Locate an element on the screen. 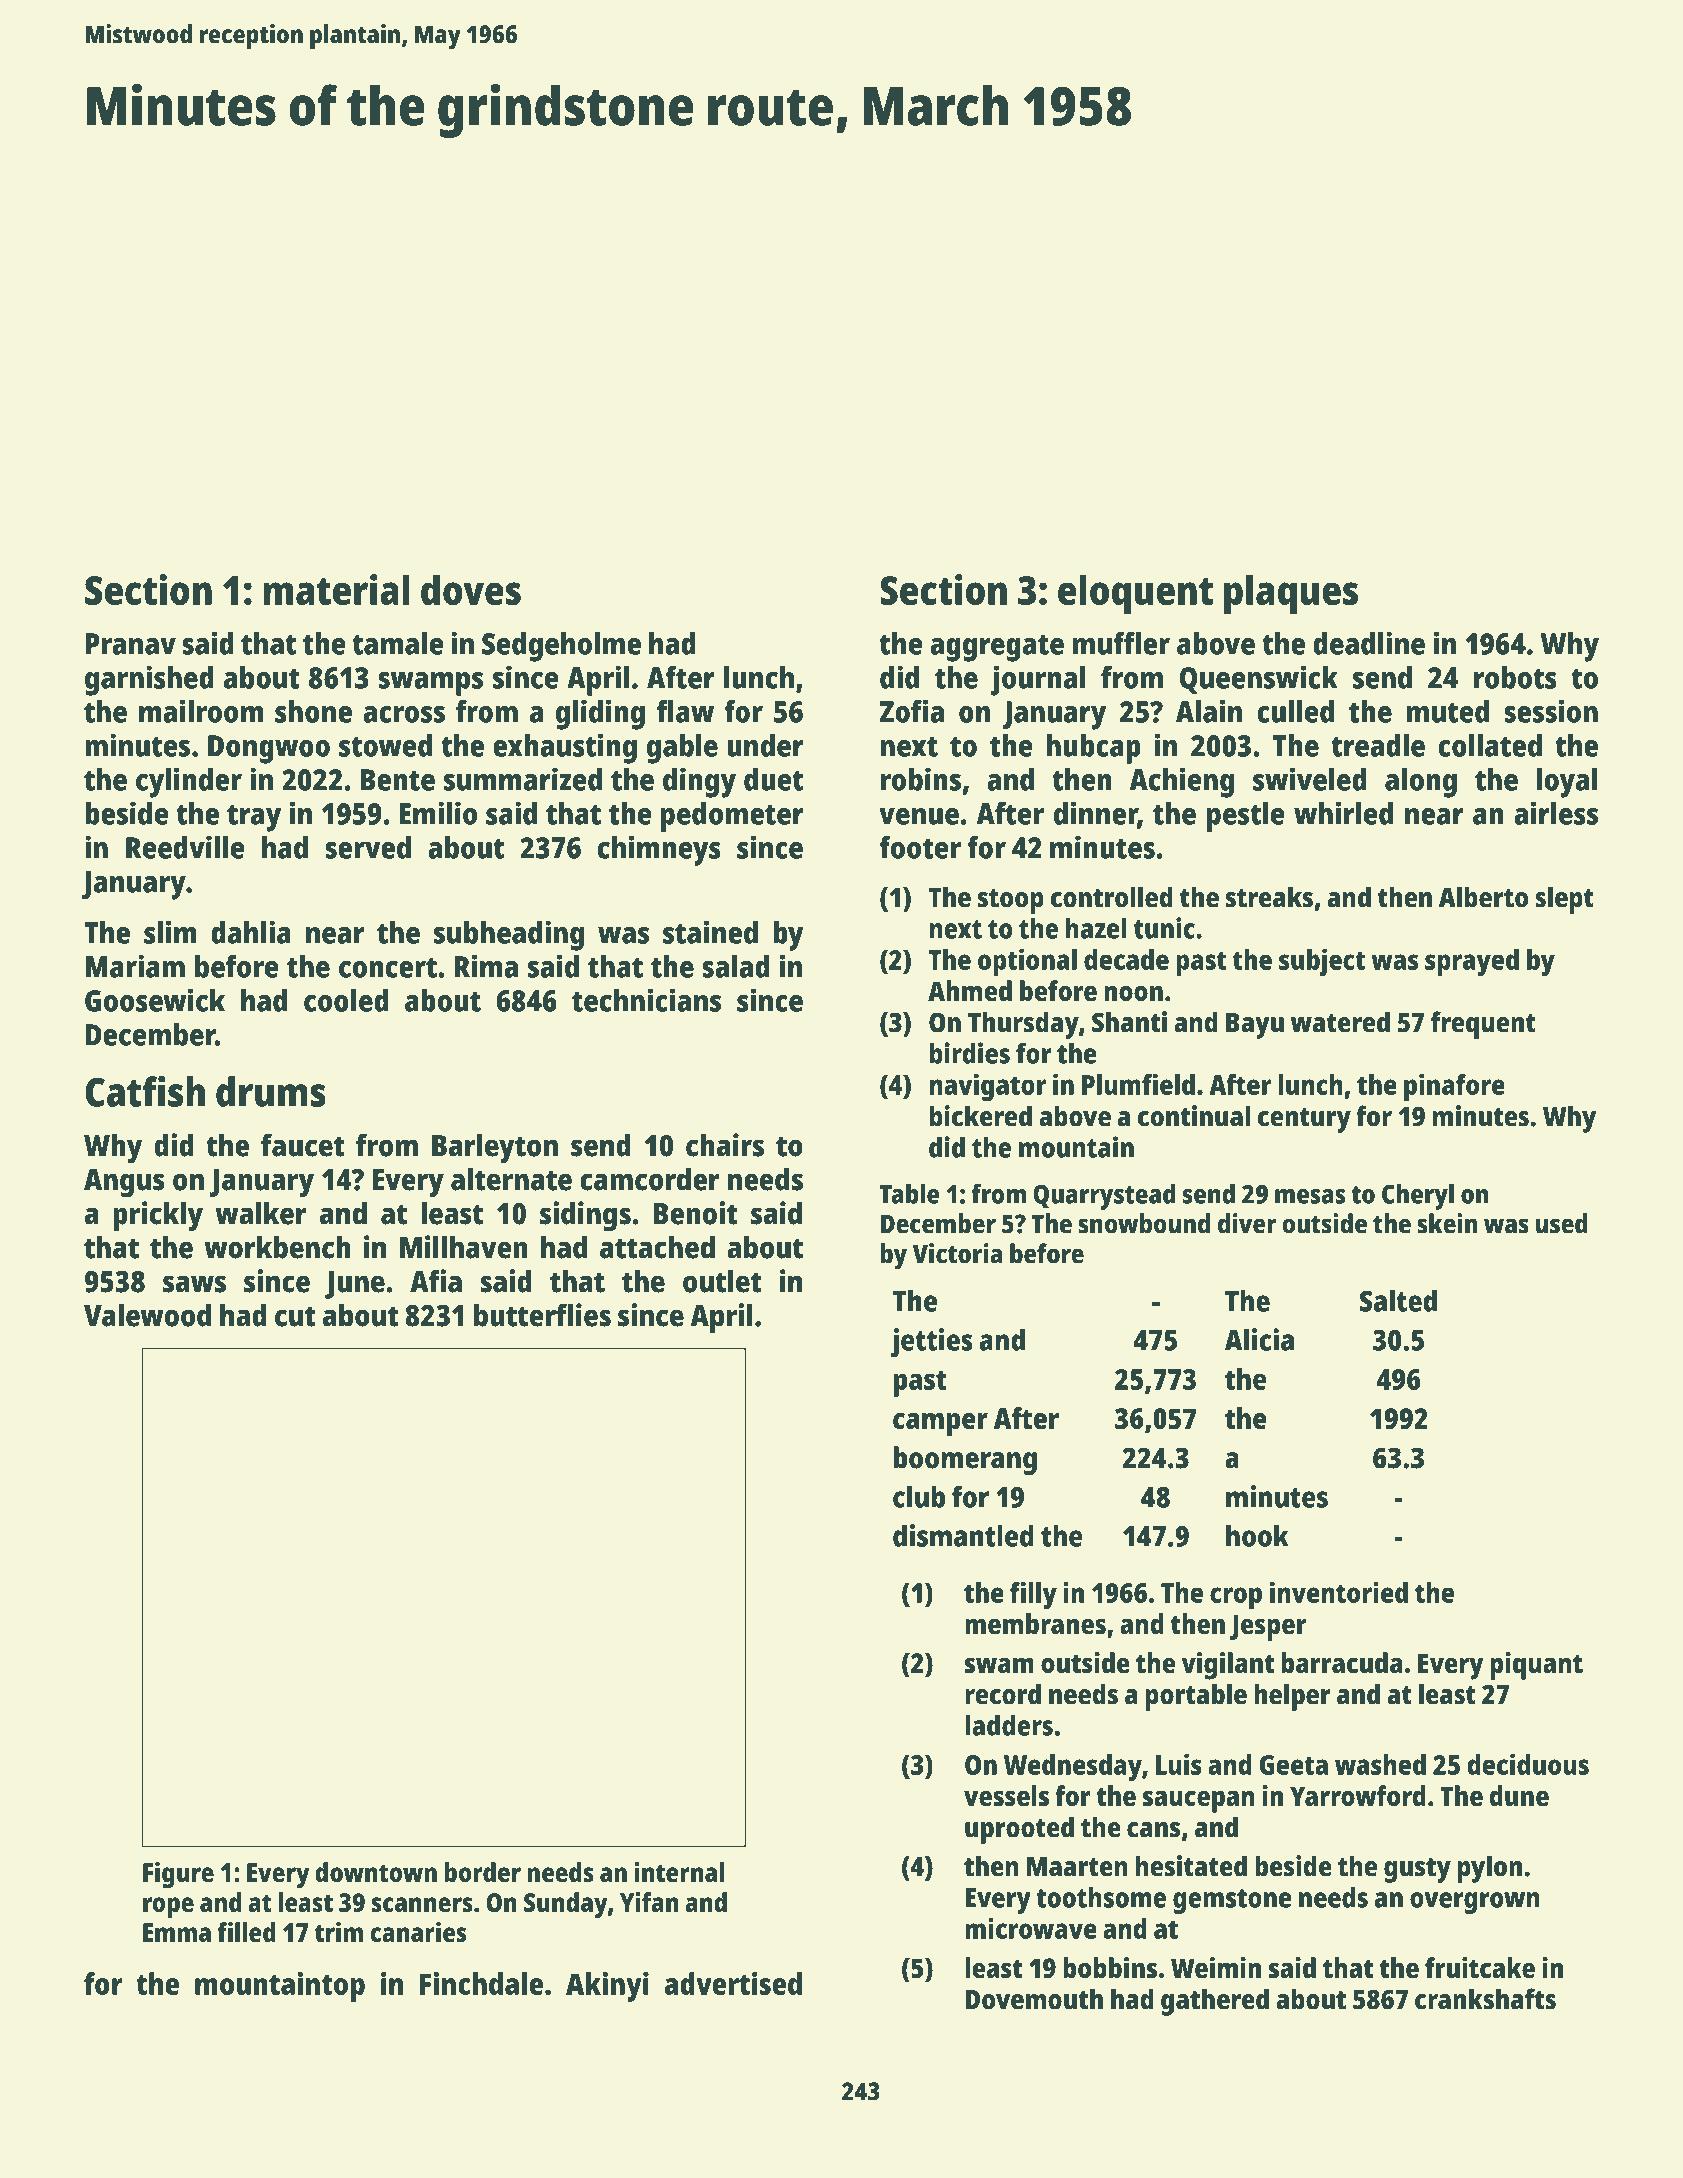 This screenshot has height=2178, width=1683. eloquent is located at coordinates (1135, 594).
